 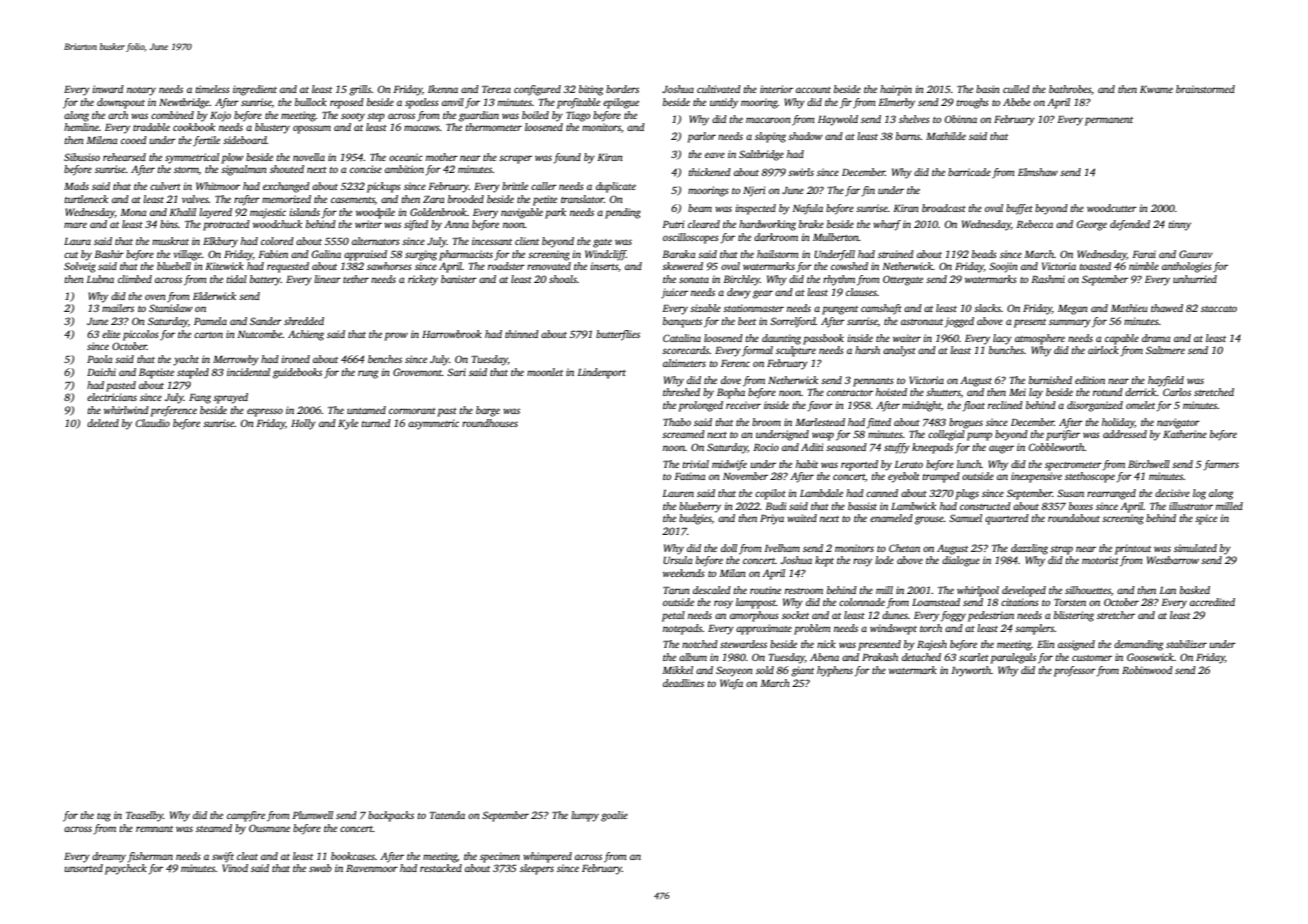 What do you see at coordinates (614, 816) in the image?
I see `goalie` at bounding box center [614, 816].
